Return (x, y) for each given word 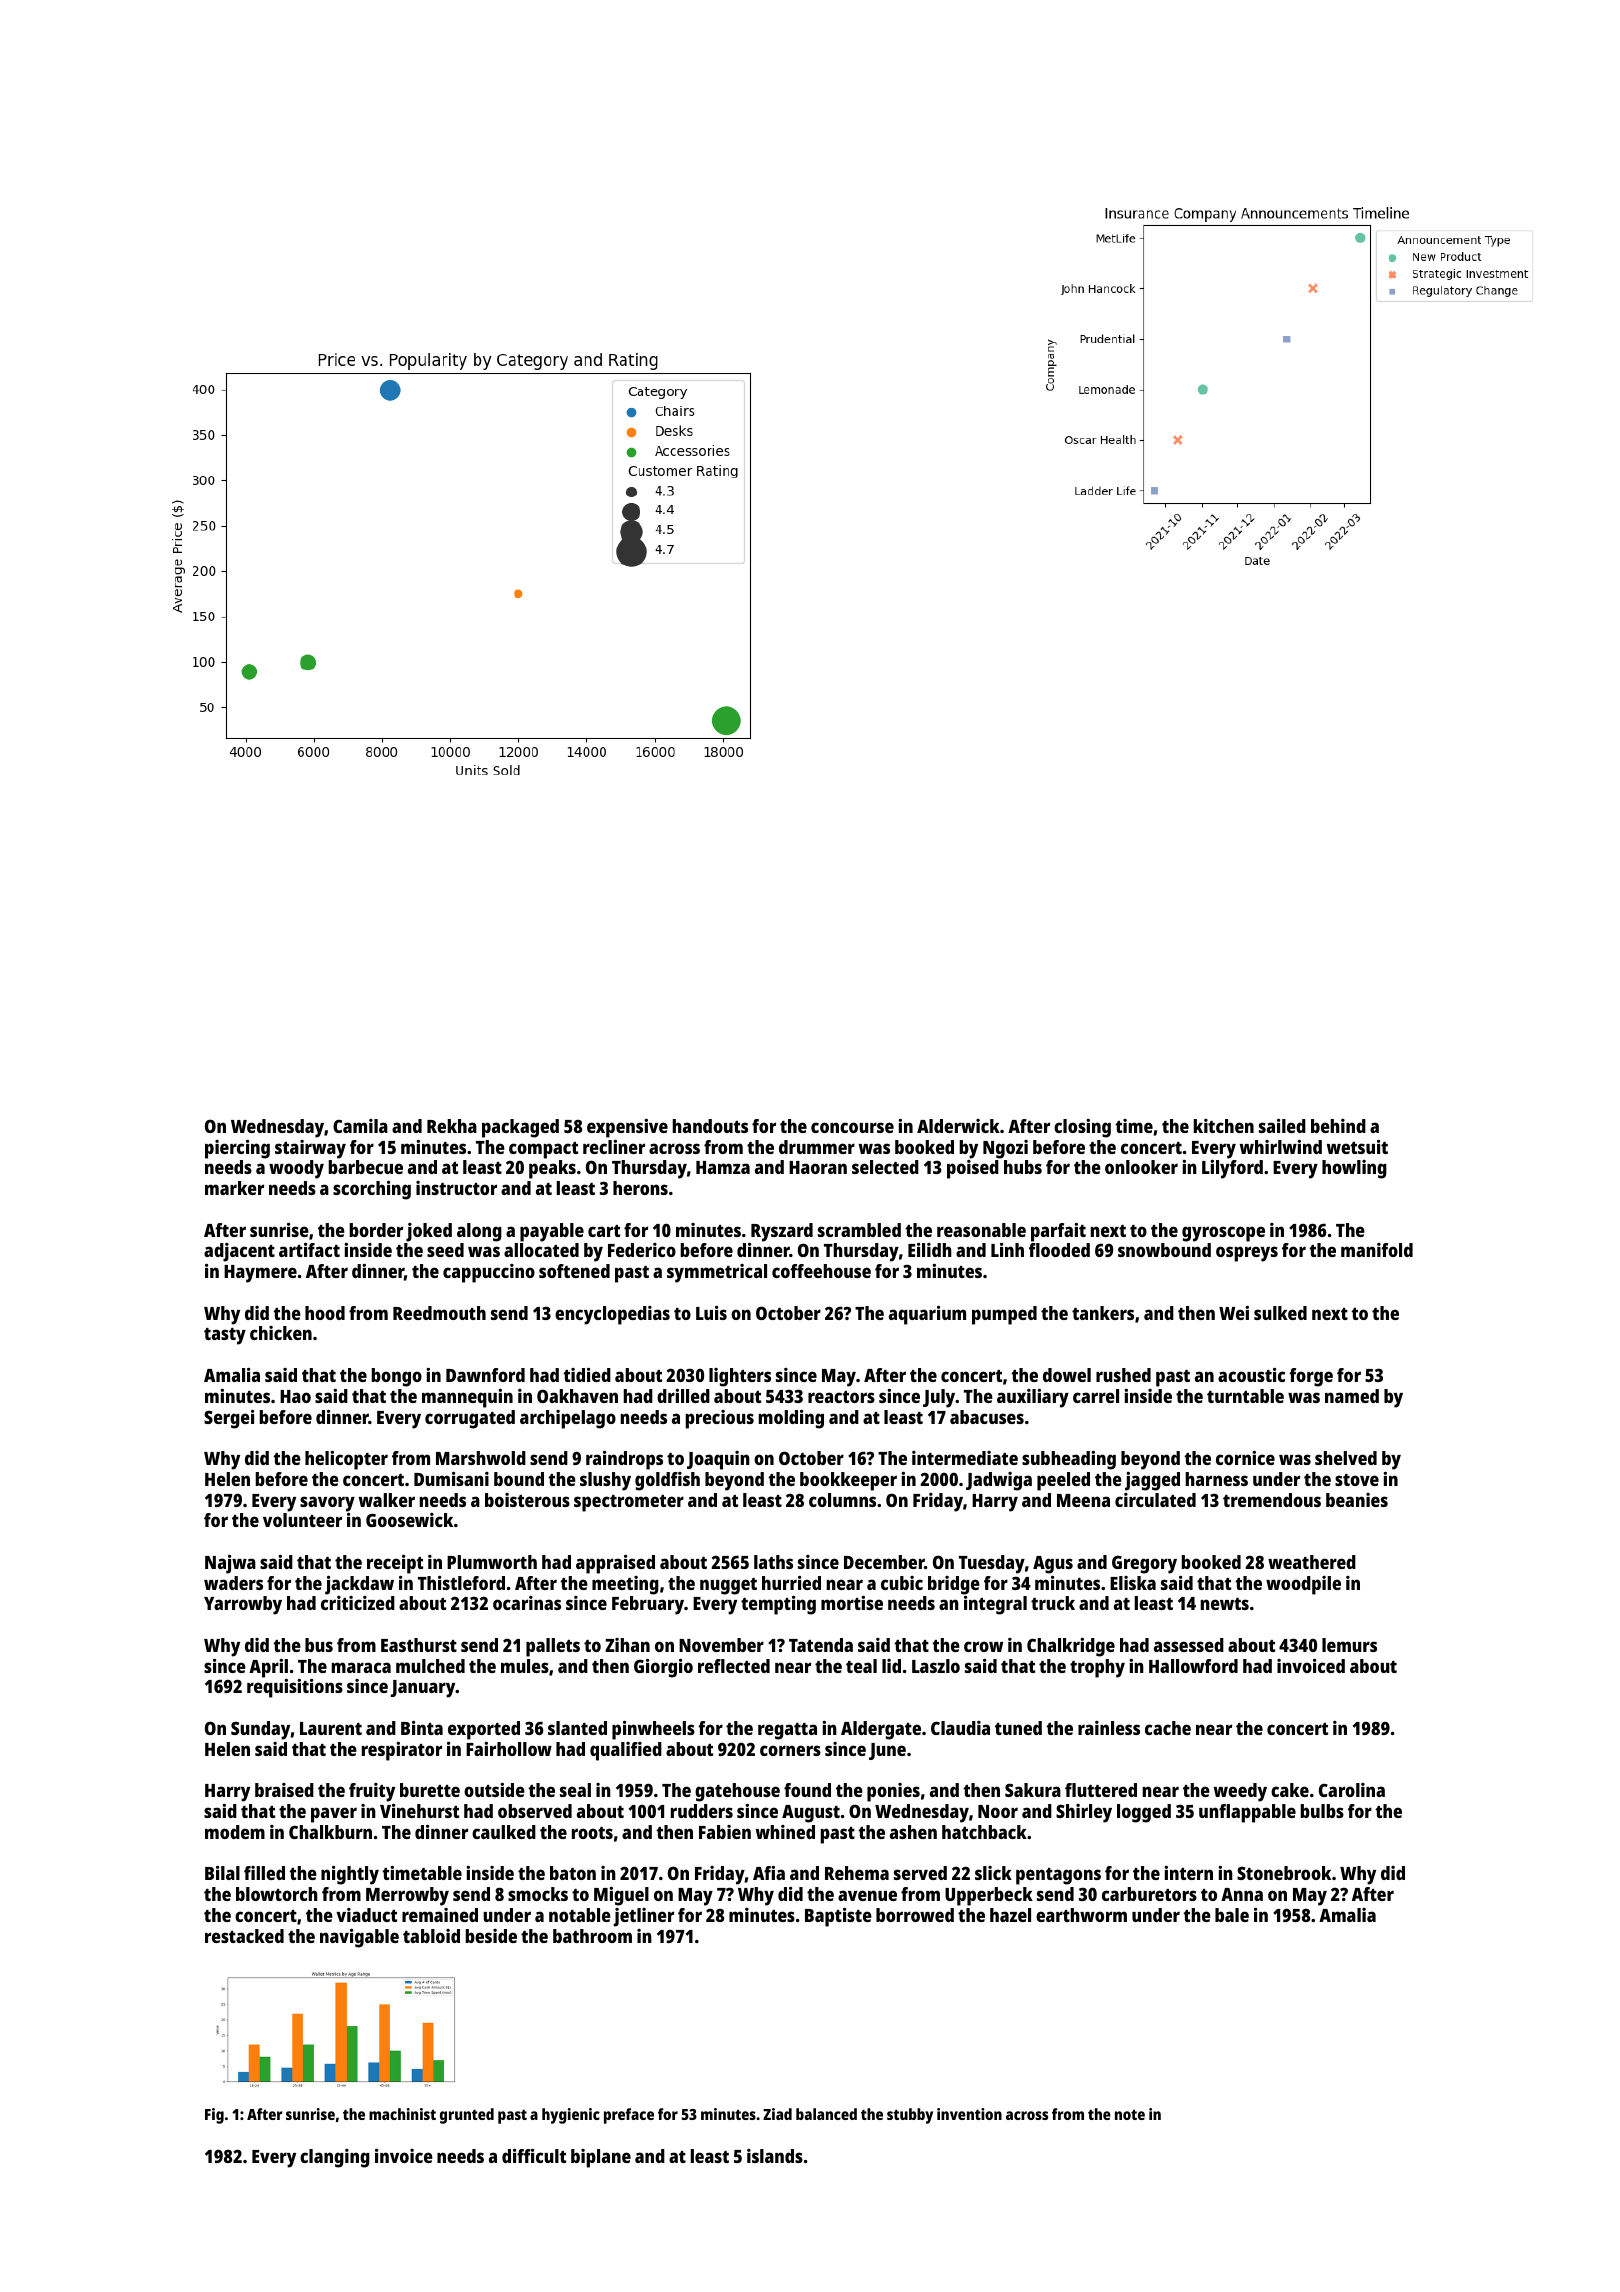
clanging (335, 2158)
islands (775, 2156)
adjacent (239, 1252)
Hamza (723, 1167)
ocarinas (527, 1603)
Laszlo (936, 1666)
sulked (1280, 1313)
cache (1168, 1728)
